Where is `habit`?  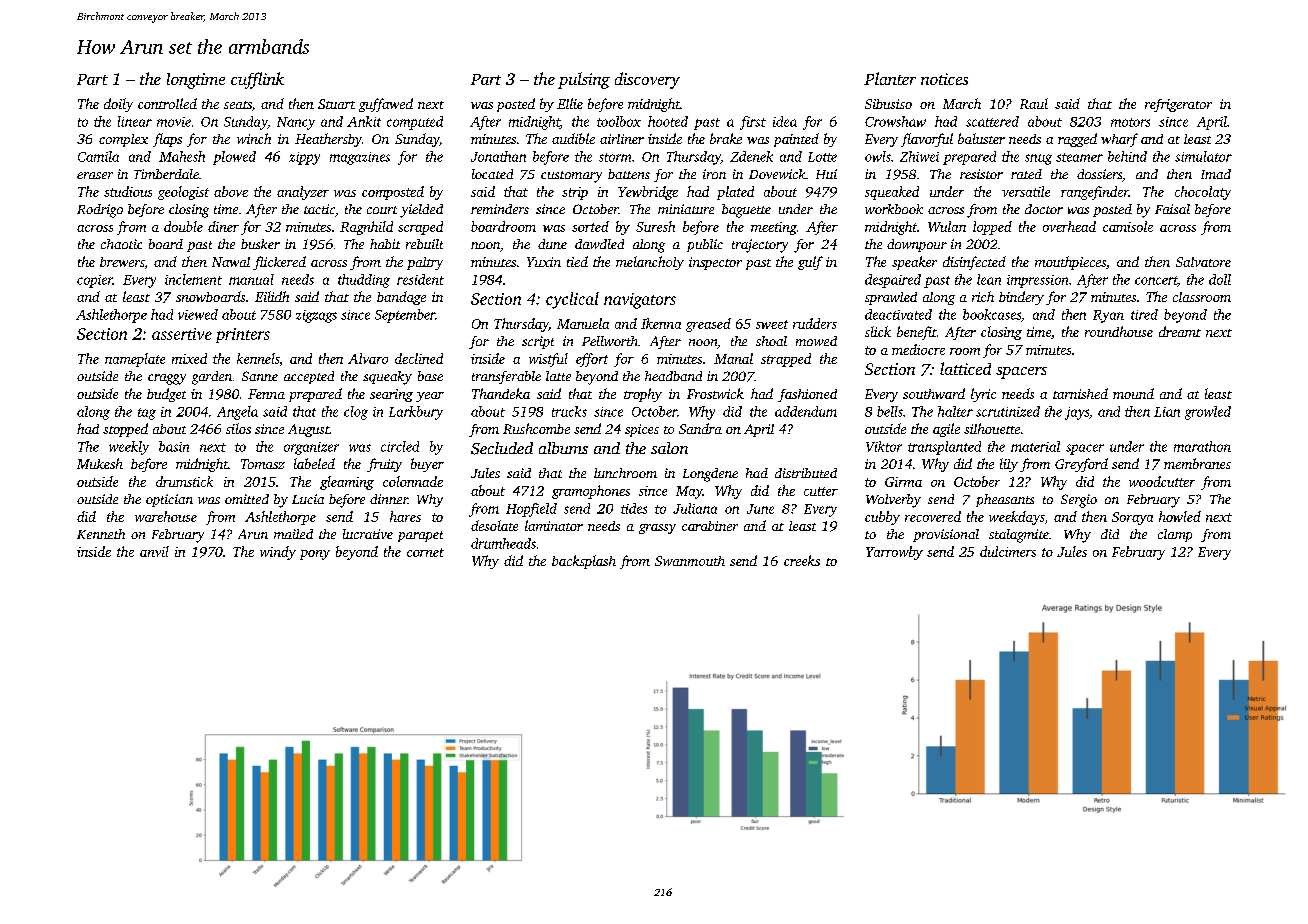
habit is located at coordinates (385, 244).
